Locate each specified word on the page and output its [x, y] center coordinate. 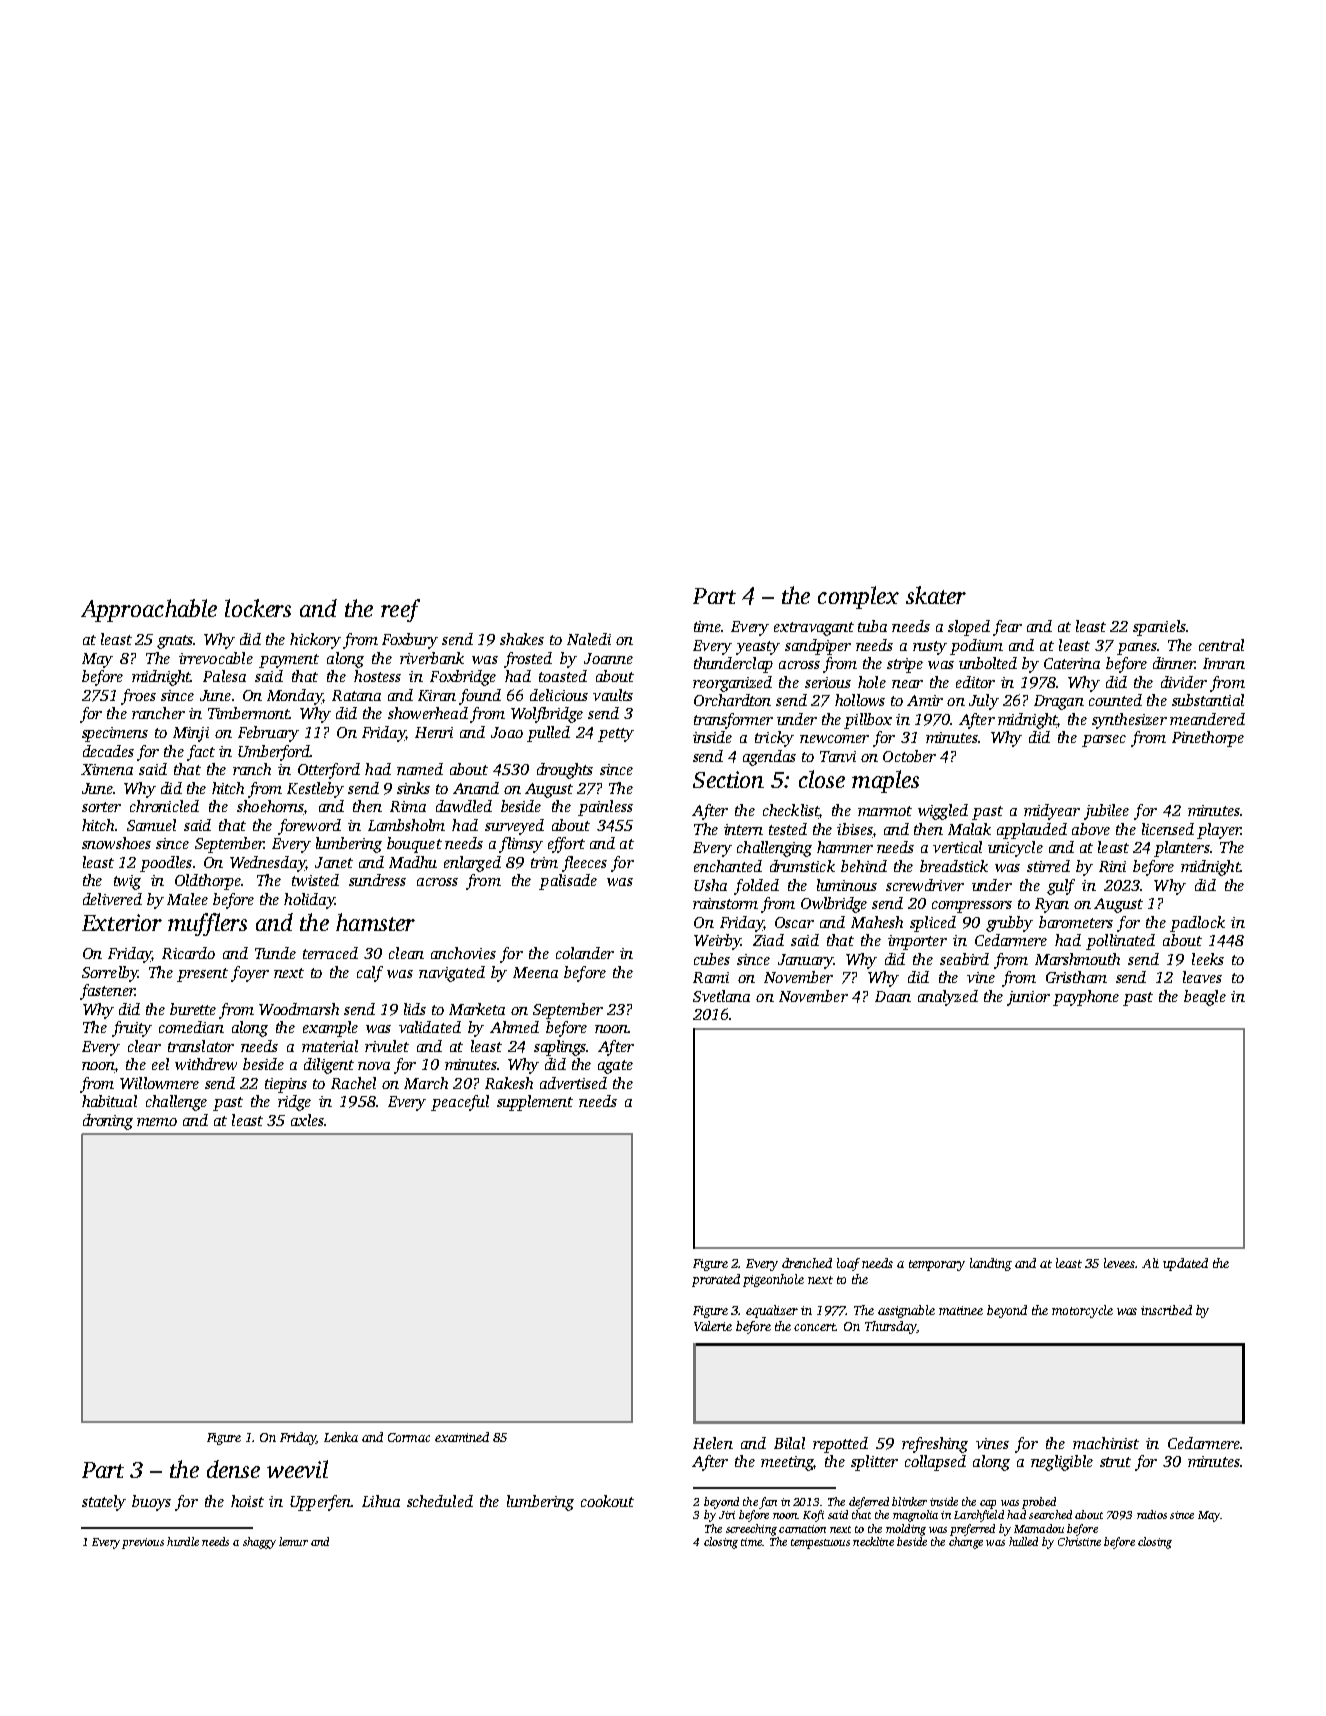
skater [936, 595]
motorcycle [1082, 1311]
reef [400, 610]
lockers [258, 608]
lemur [293, 1541]
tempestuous [820, 1544]
